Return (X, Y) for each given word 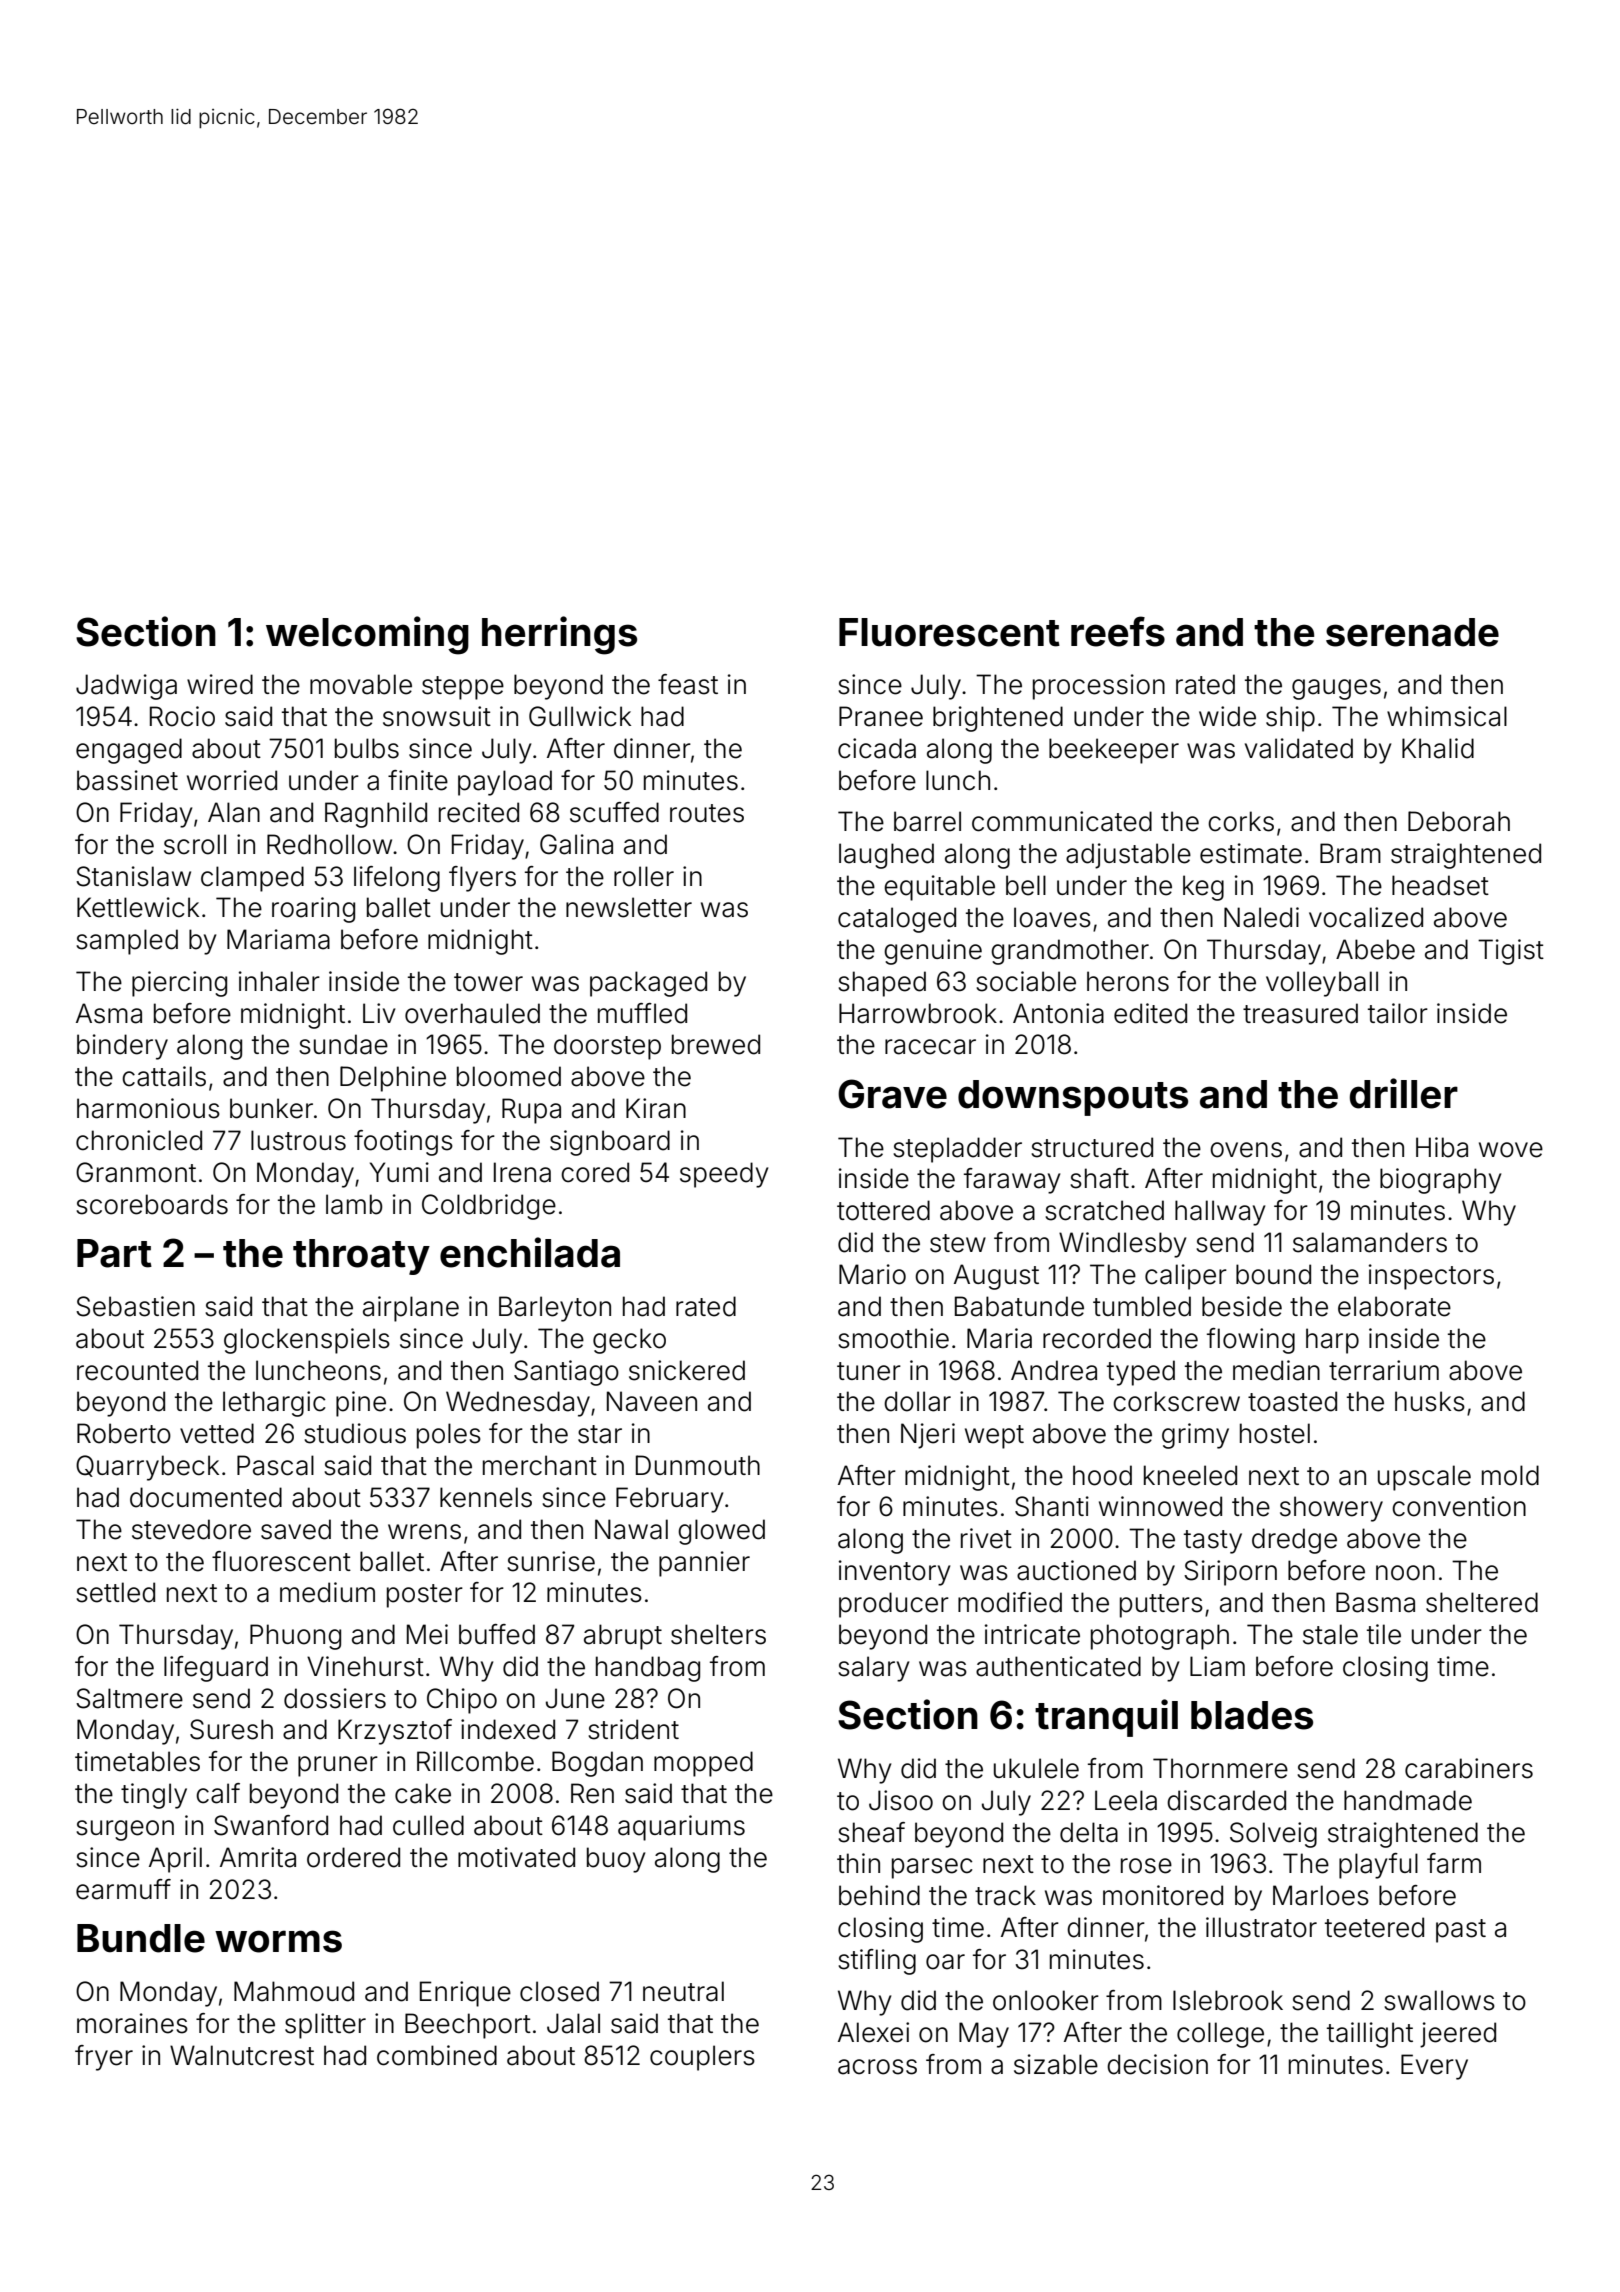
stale (1330, 1634)
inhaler (279, 981)
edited (1150, 1013)
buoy (616, 1860)
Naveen (652, 1401)
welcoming (367, 635)
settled (115, 1592)
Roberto (124, 1433)
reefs (1118, 631)
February (669, 1500)
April (175, 1860)
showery (1331, 1509)
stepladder (957, 1150)
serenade (1412, 632)
